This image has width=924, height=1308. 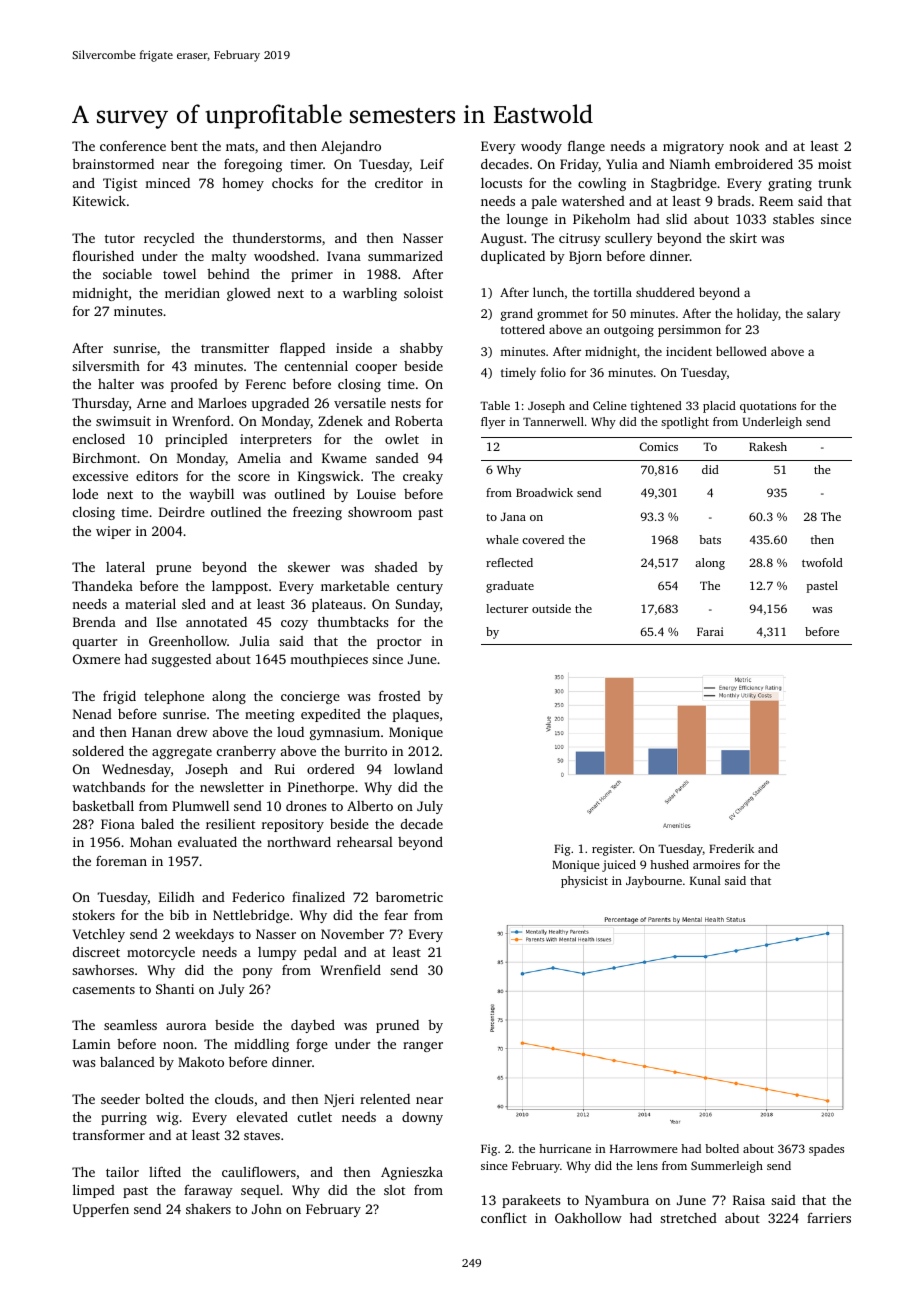 What do you see at coordinates (731, 848) in the image?
I see `Frederik` at bounding box center [731, 848].
